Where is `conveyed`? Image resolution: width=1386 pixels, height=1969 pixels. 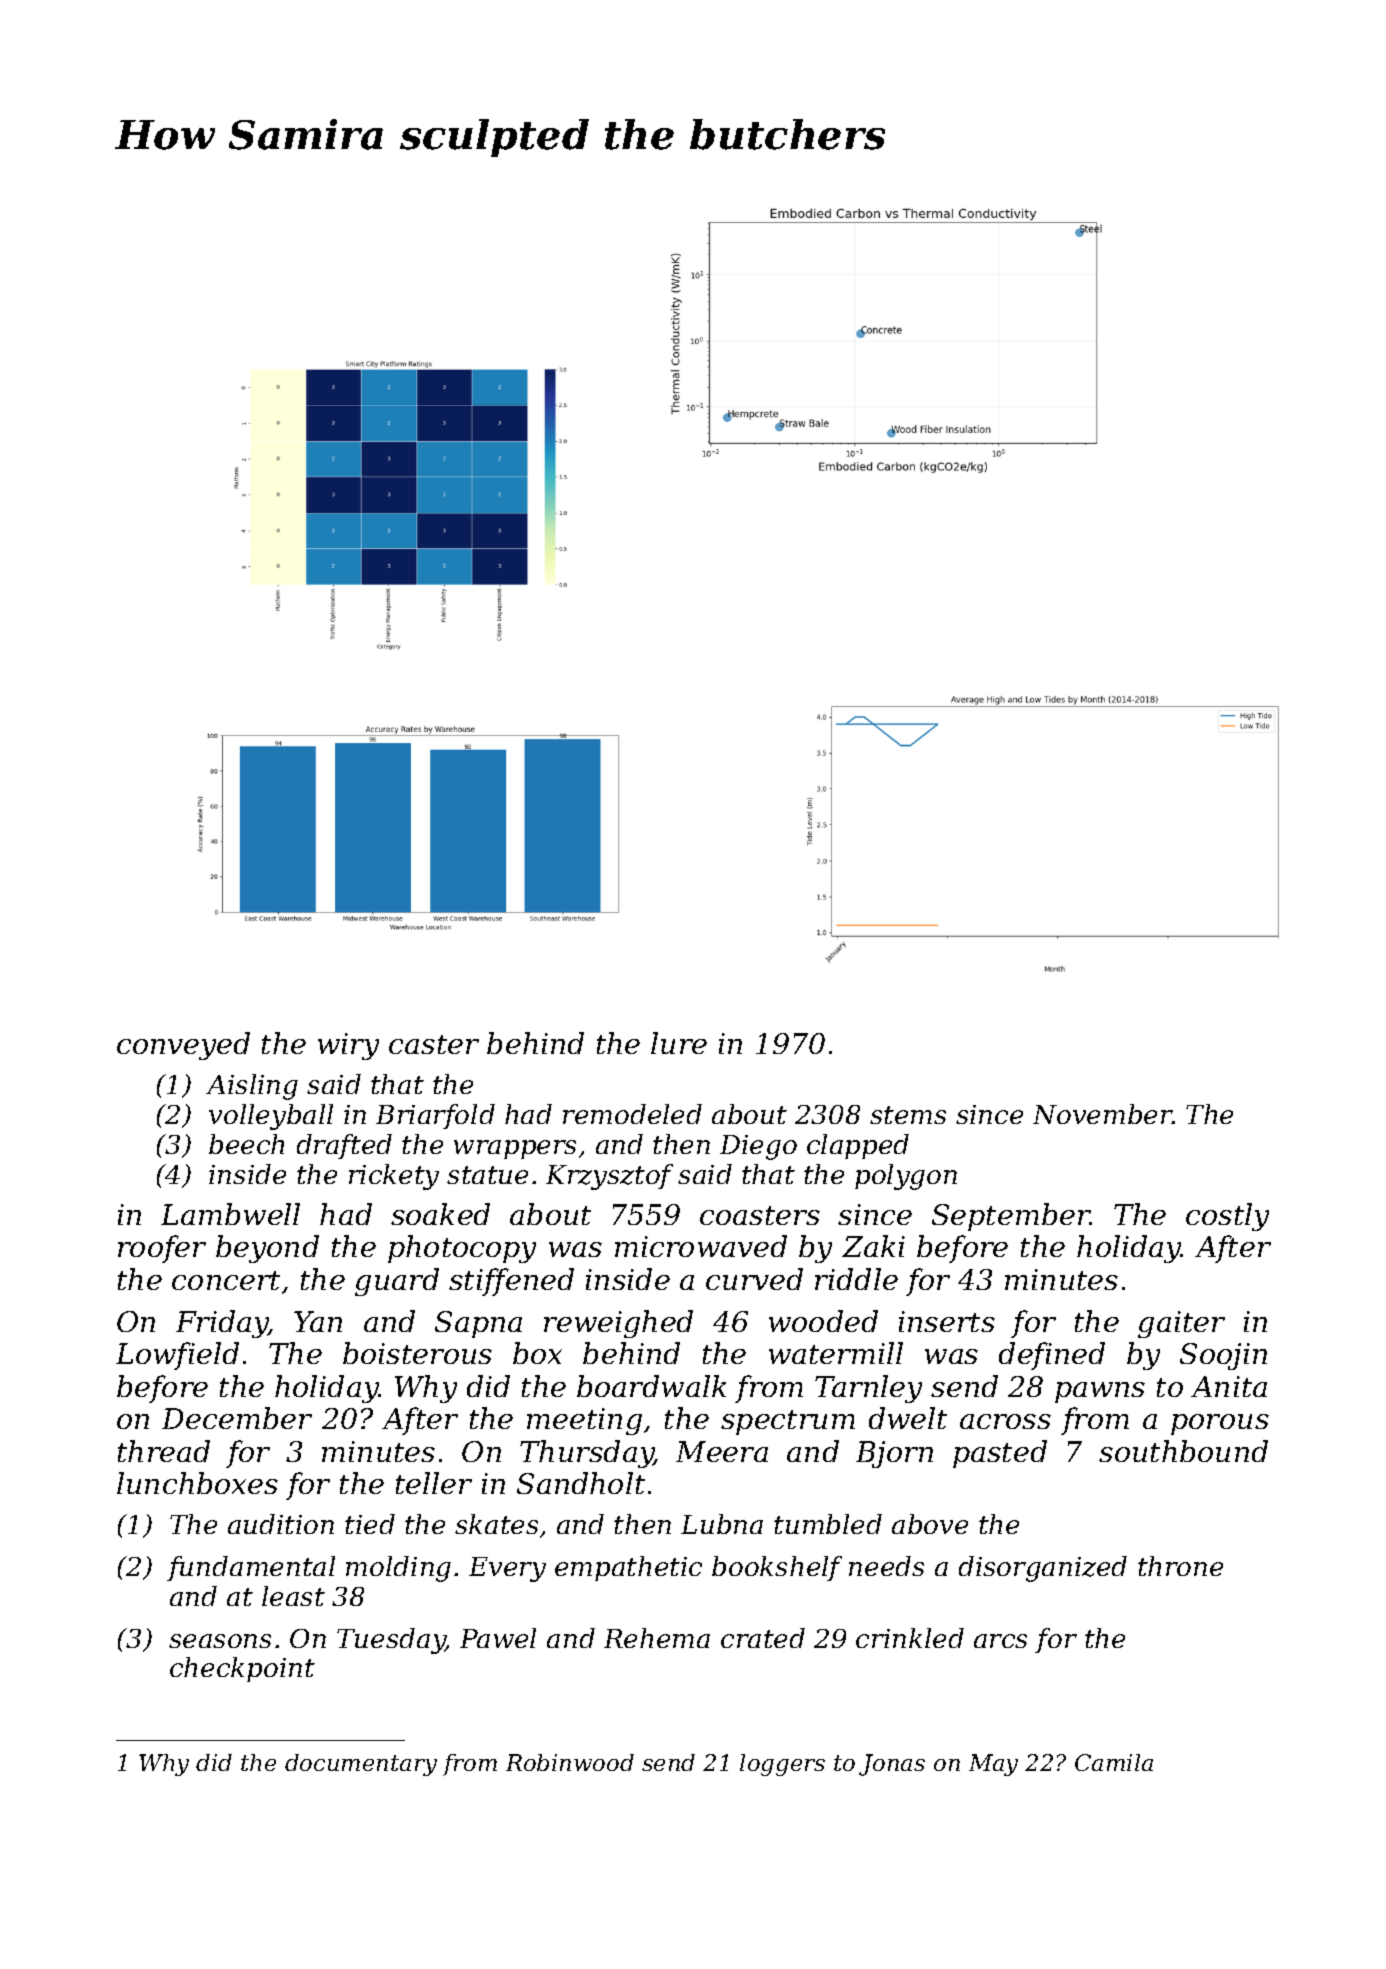
conveyed is located at coordinates (183, 1046).
